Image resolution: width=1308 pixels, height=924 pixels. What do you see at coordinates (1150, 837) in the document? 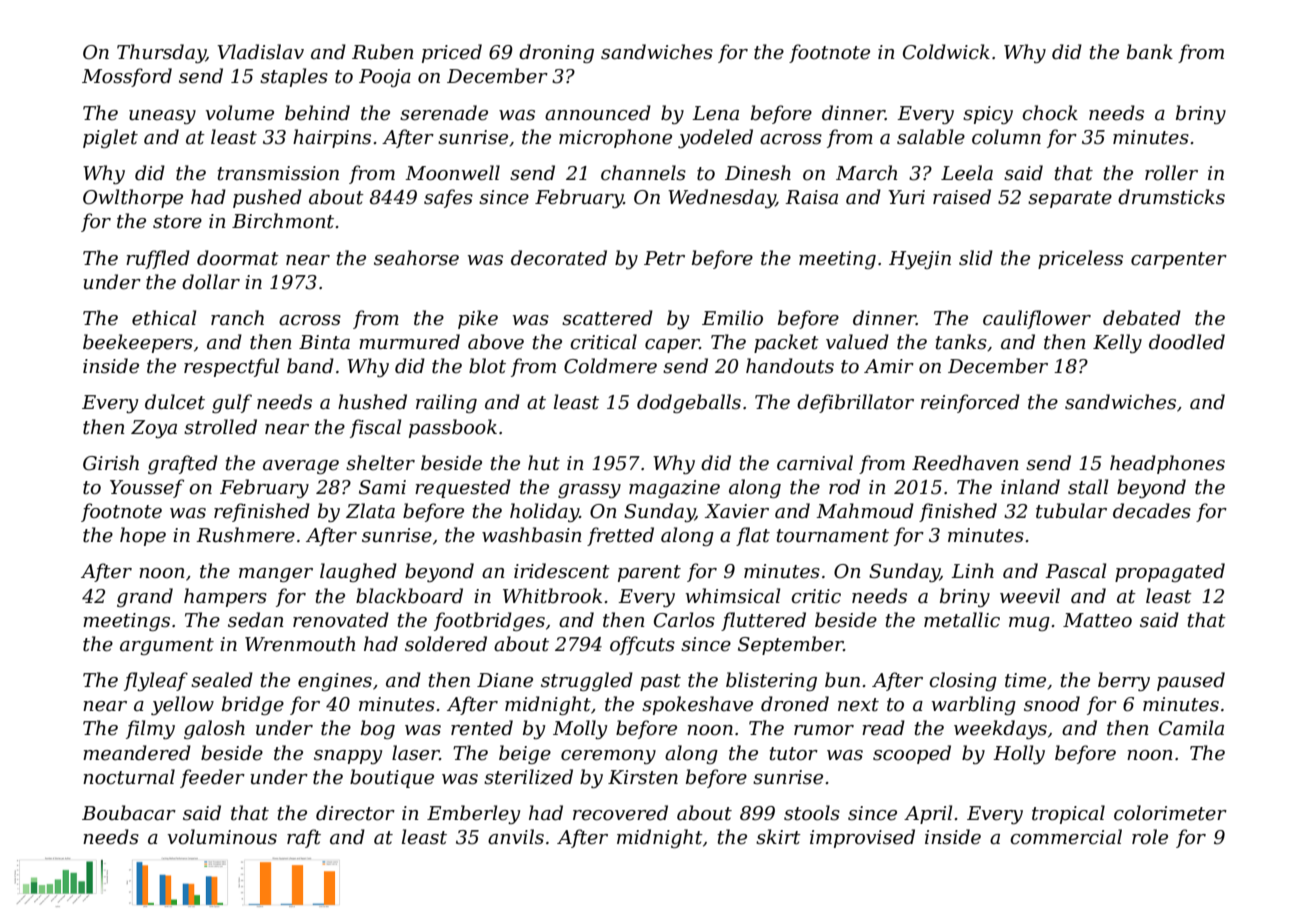
I see `role` at bounding box center [1150, 837].
